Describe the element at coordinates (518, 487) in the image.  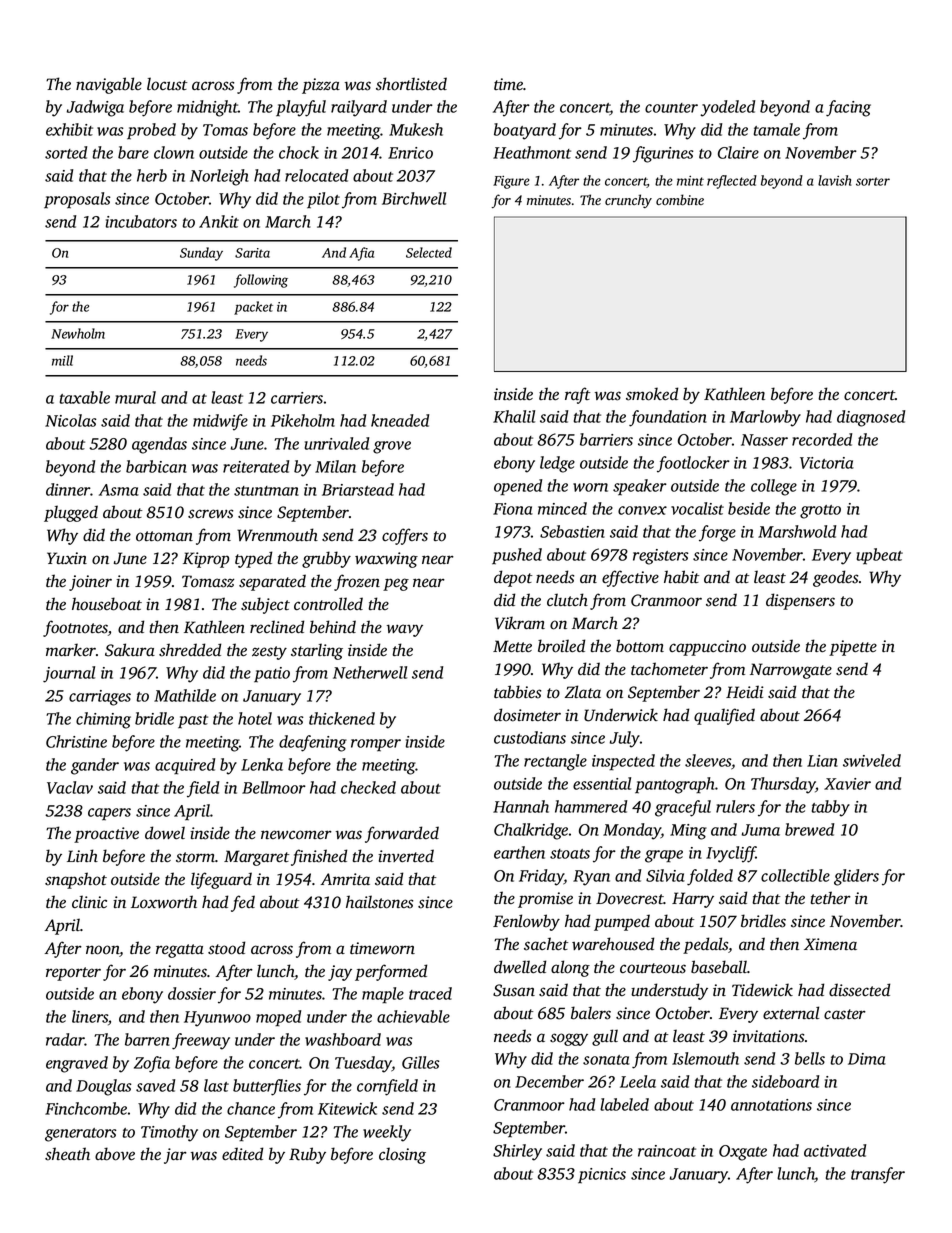
I see `opened` at that location.
